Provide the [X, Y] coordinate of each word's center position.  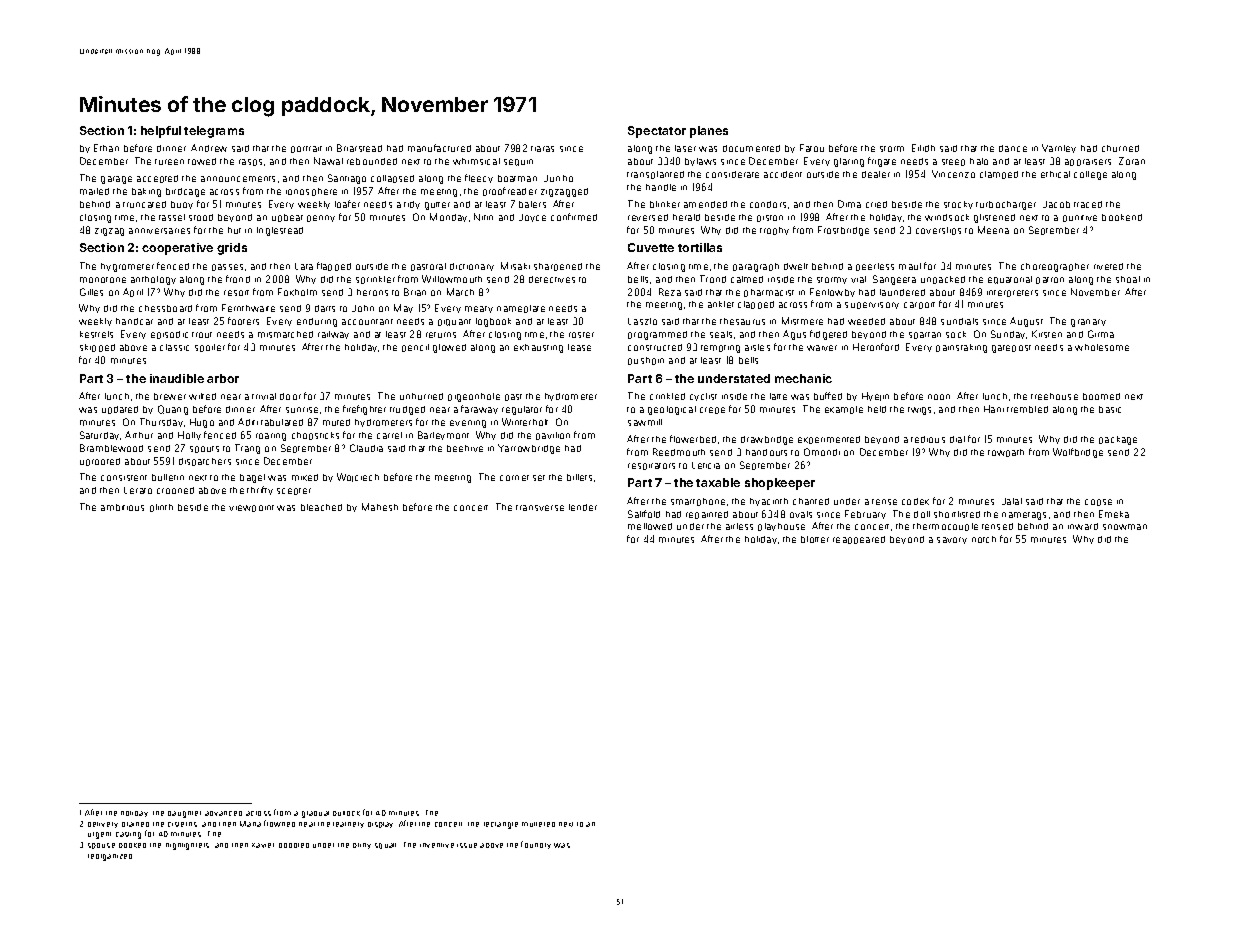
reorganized [110, 857]
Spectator [657, 132]
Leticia [706, 465]
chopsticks [315, 436]
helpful [161, 132]
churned [1120, 148]
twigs [919, 411]
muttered [538, 824]
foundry [536, 845]
